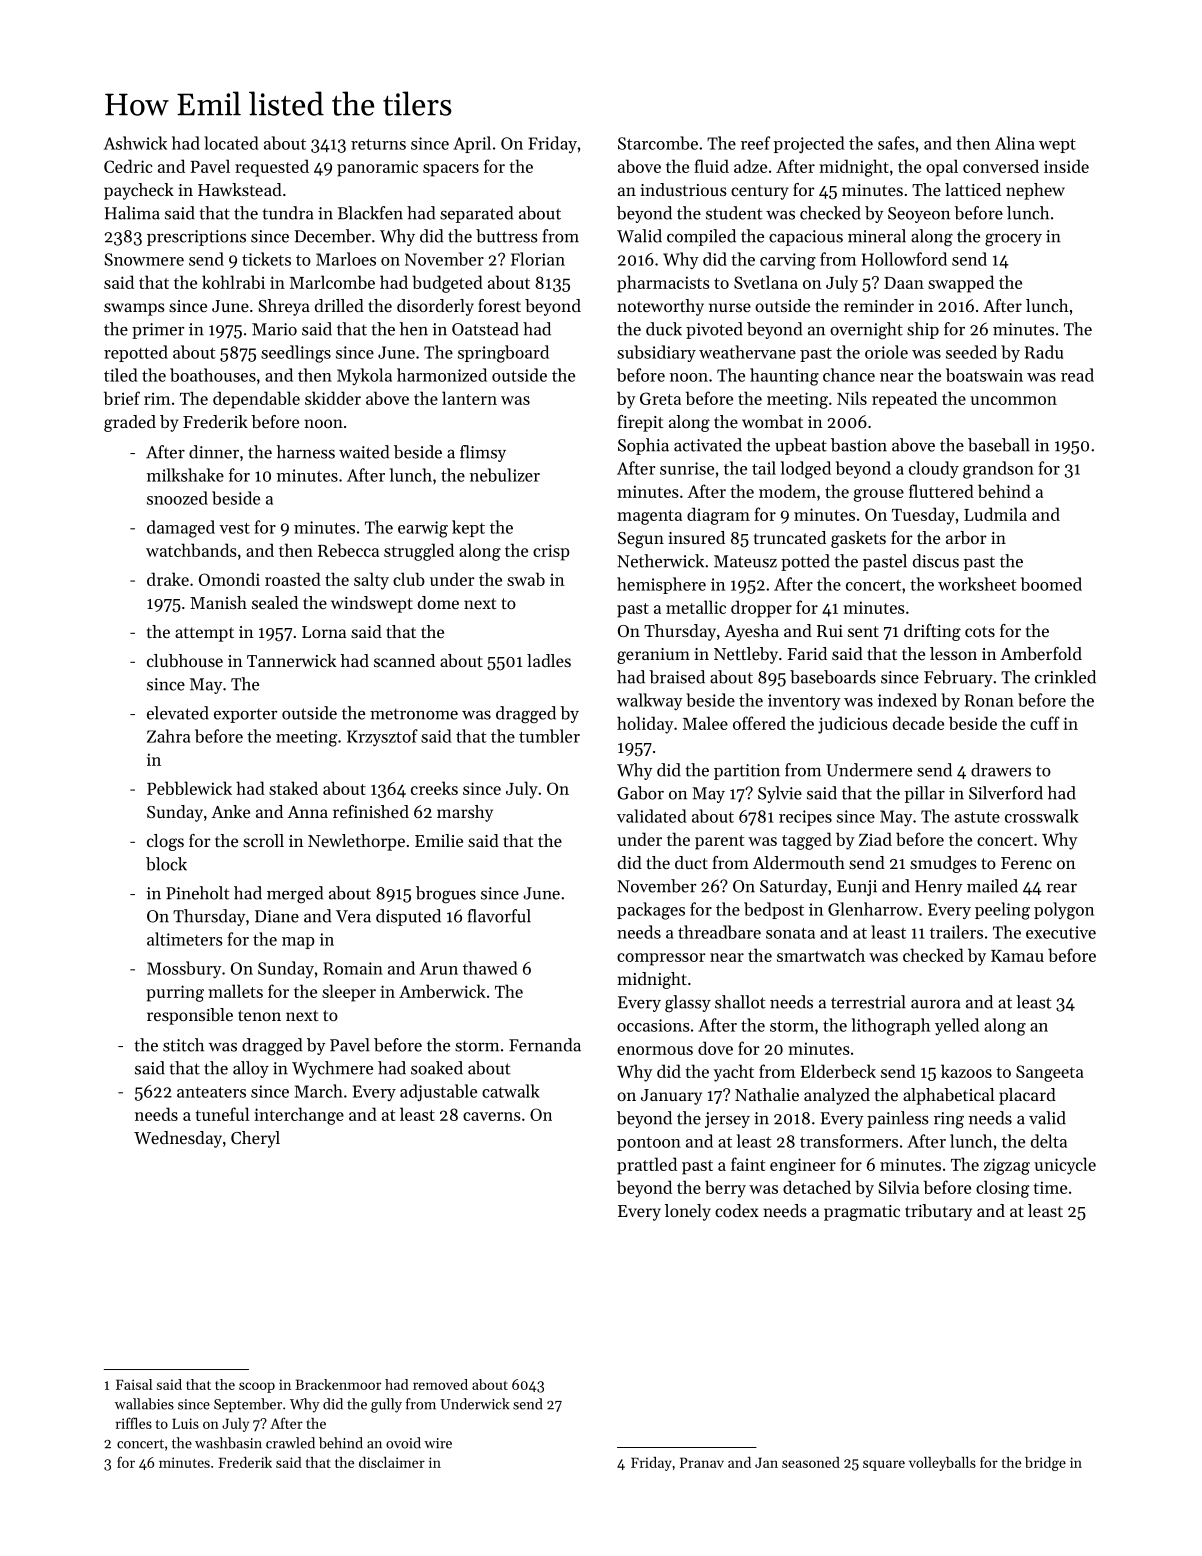  I want to click on Seoyeon, so click(919, 215).
